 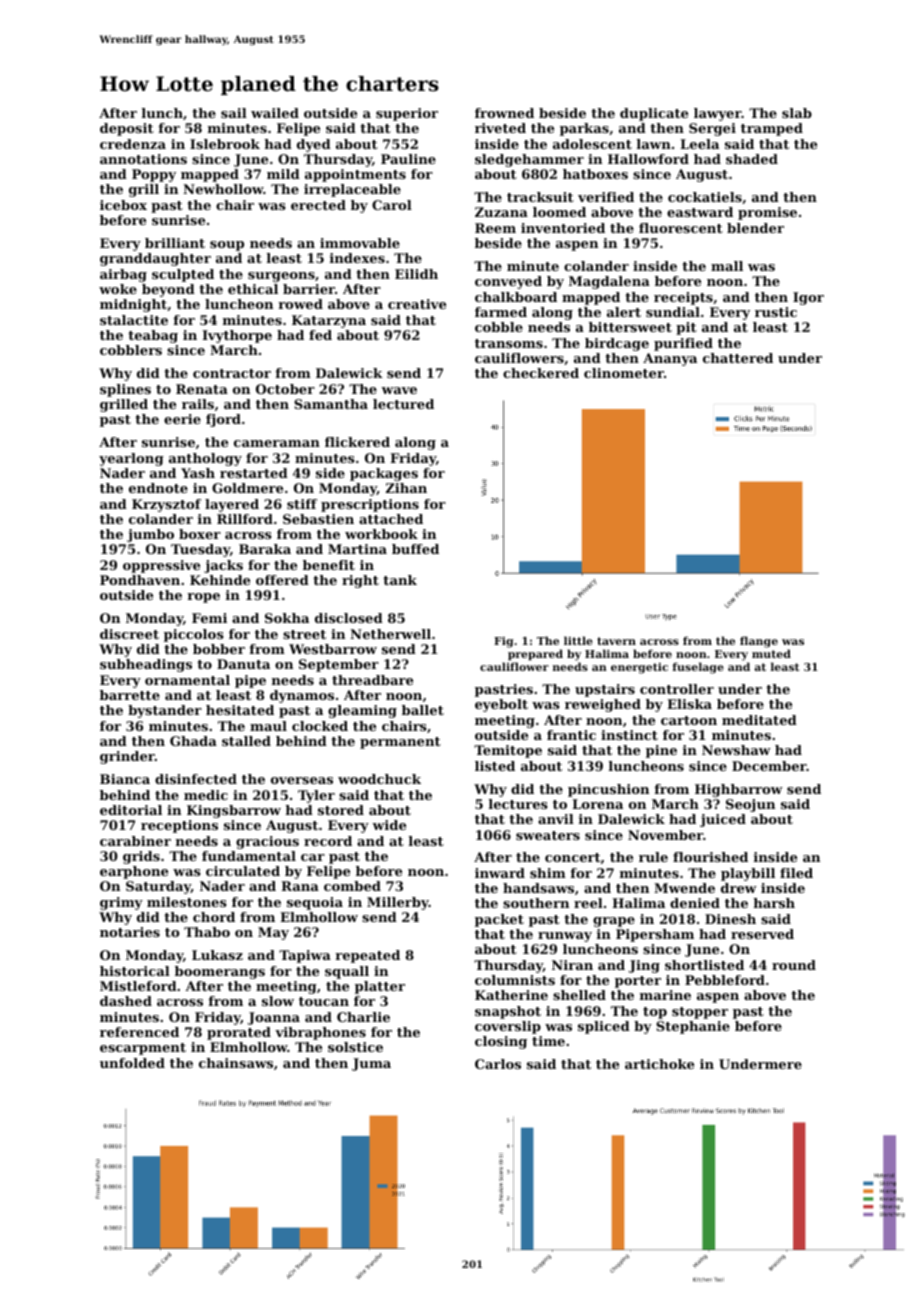 I want to click on unfolded, so click(x=132, y=1063).
